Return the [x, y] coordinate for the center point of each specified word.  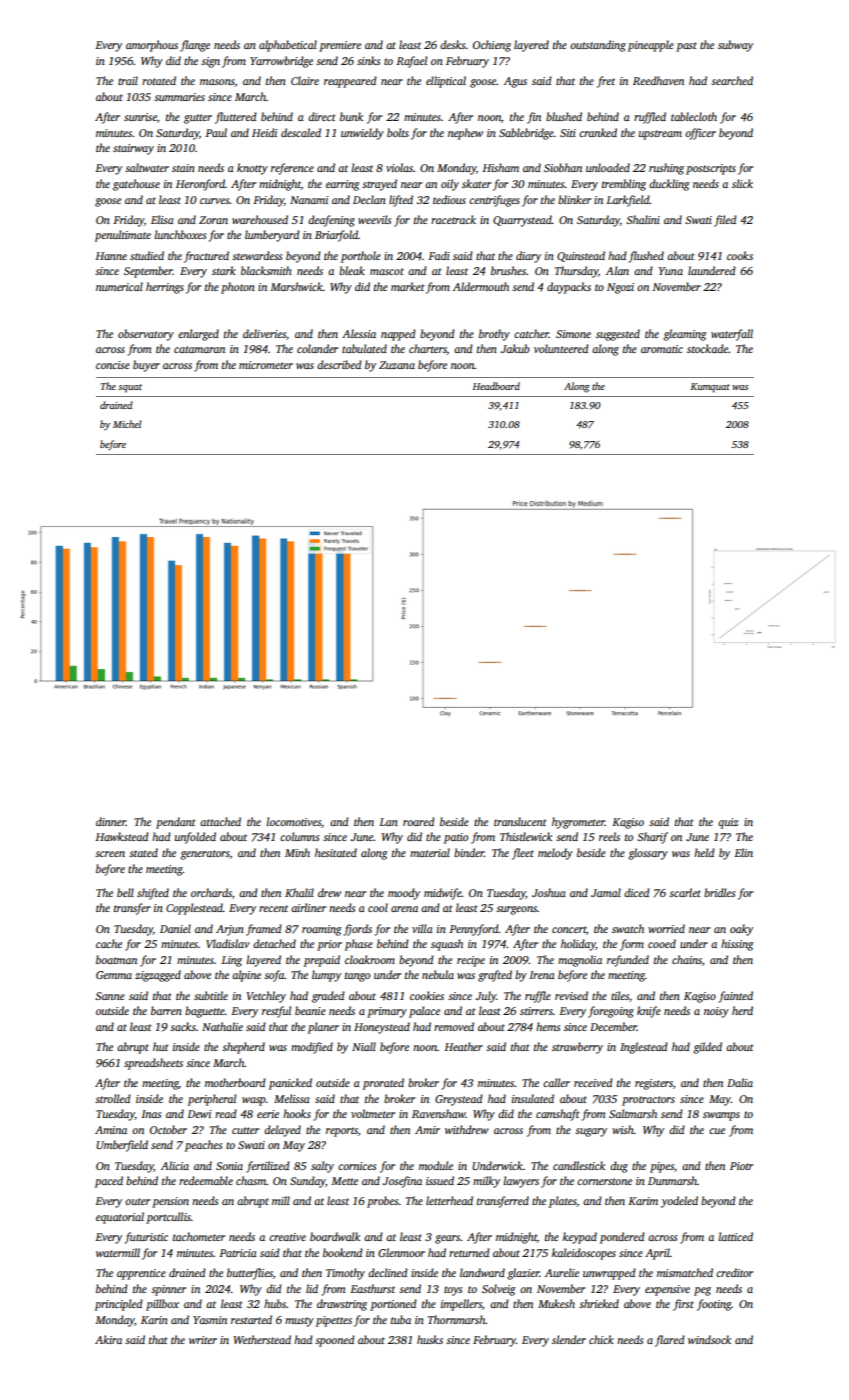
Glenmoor [401, 1252]
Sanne [110, 996]
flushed [646, 257]
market [408, 286]
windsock [709, 1339]
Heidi [265, 132]
